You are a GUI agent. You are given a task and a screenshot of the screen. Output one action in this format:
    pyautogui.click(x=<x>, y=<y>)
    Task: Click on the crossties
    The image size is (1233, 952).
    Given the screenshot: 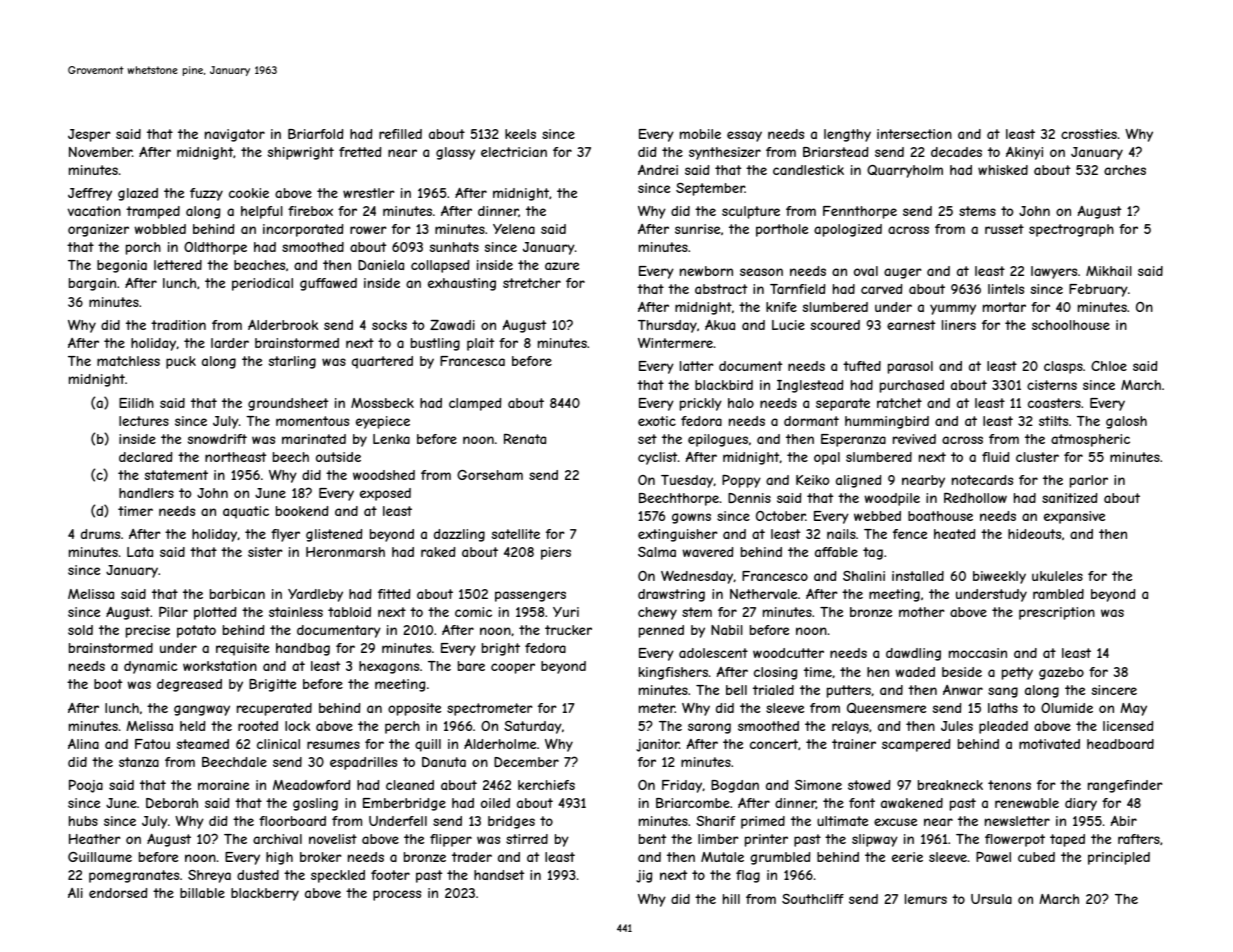 What is the action you would take?
    pyautogui.click(x=1089, y=134)
